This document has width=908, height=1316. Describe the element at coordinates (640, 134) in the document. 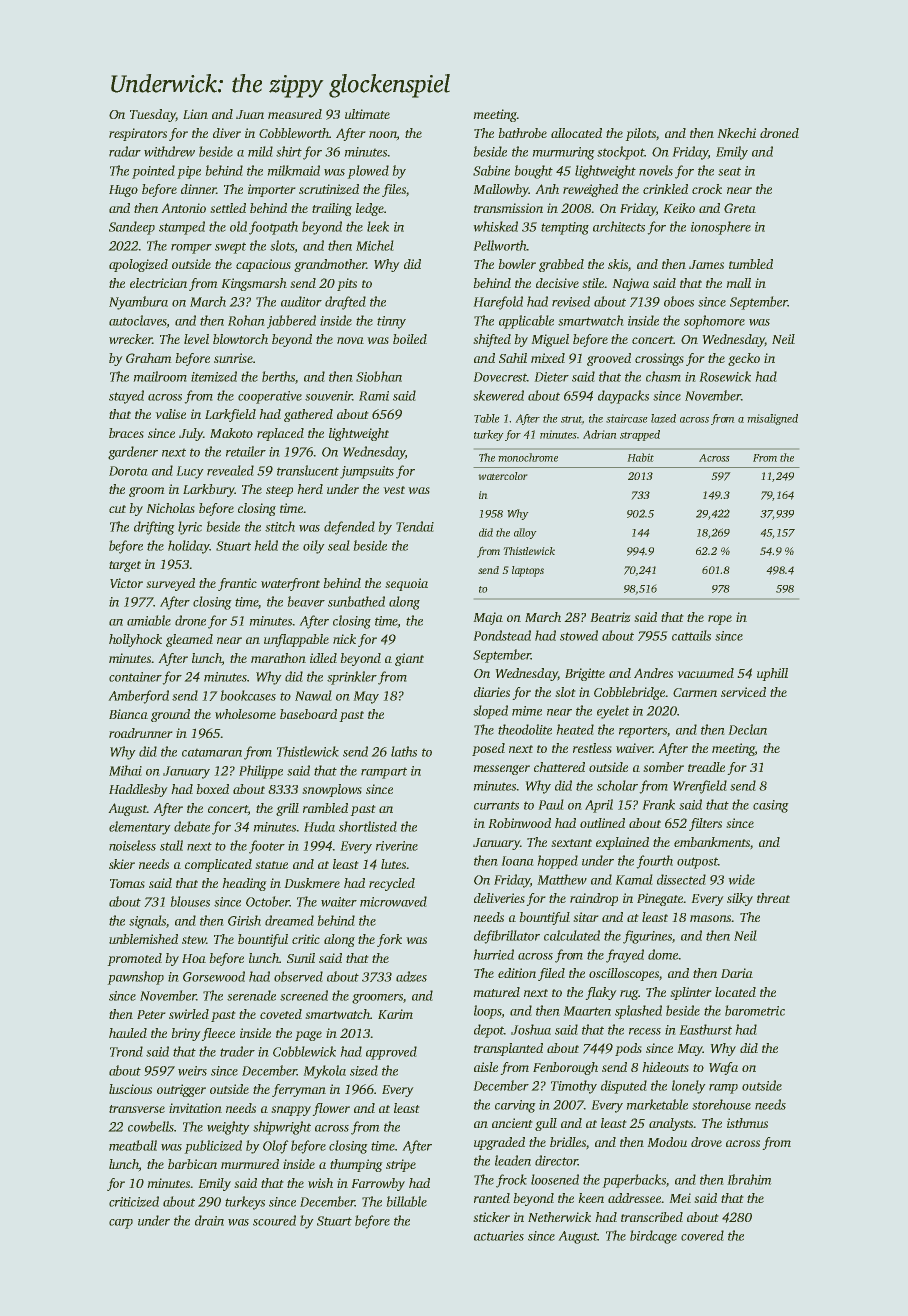

I see `pilots` at that location.
